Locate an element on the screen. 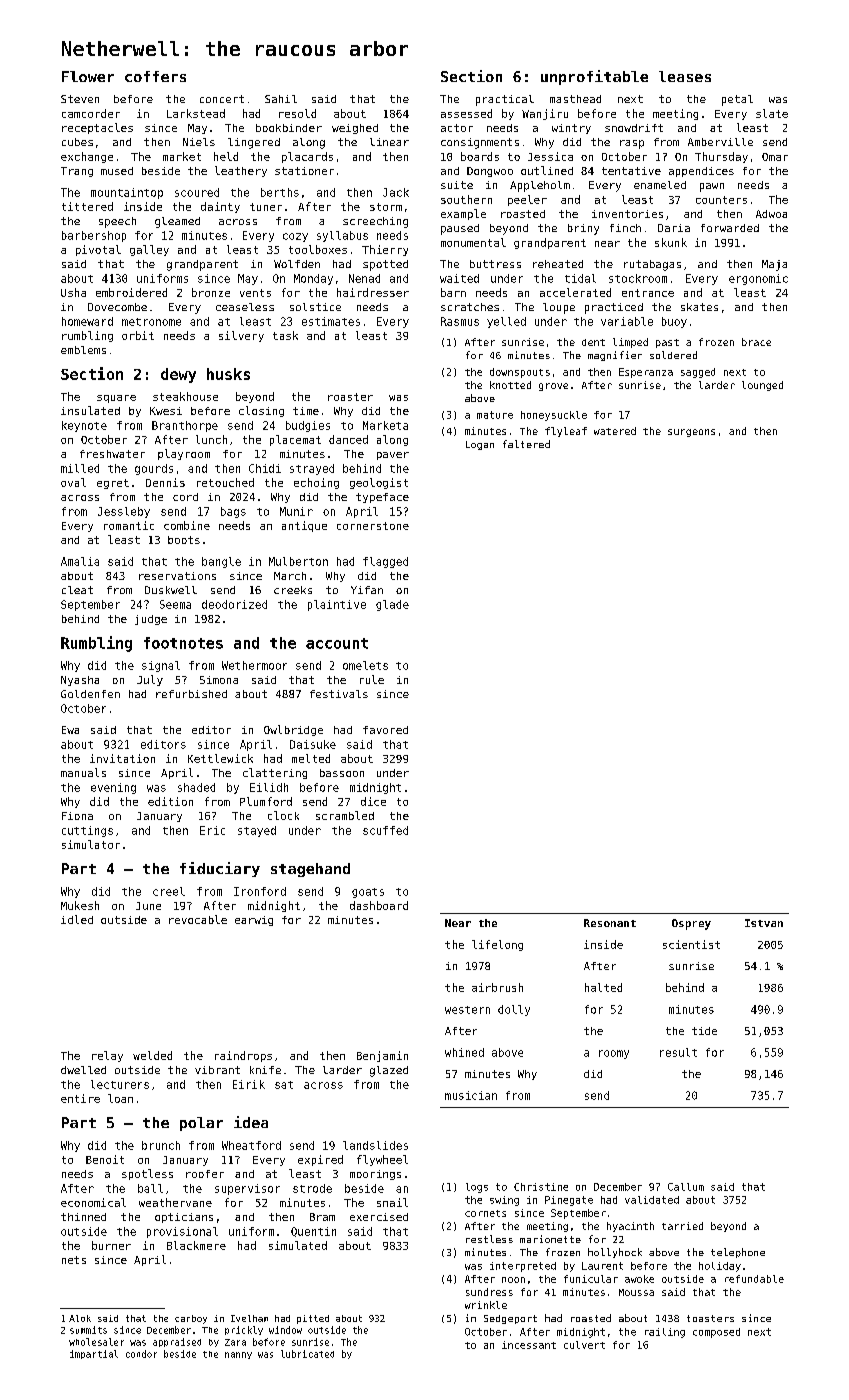 The image size is (849, 1400). Sahil is located at coordinates (281, 99).
